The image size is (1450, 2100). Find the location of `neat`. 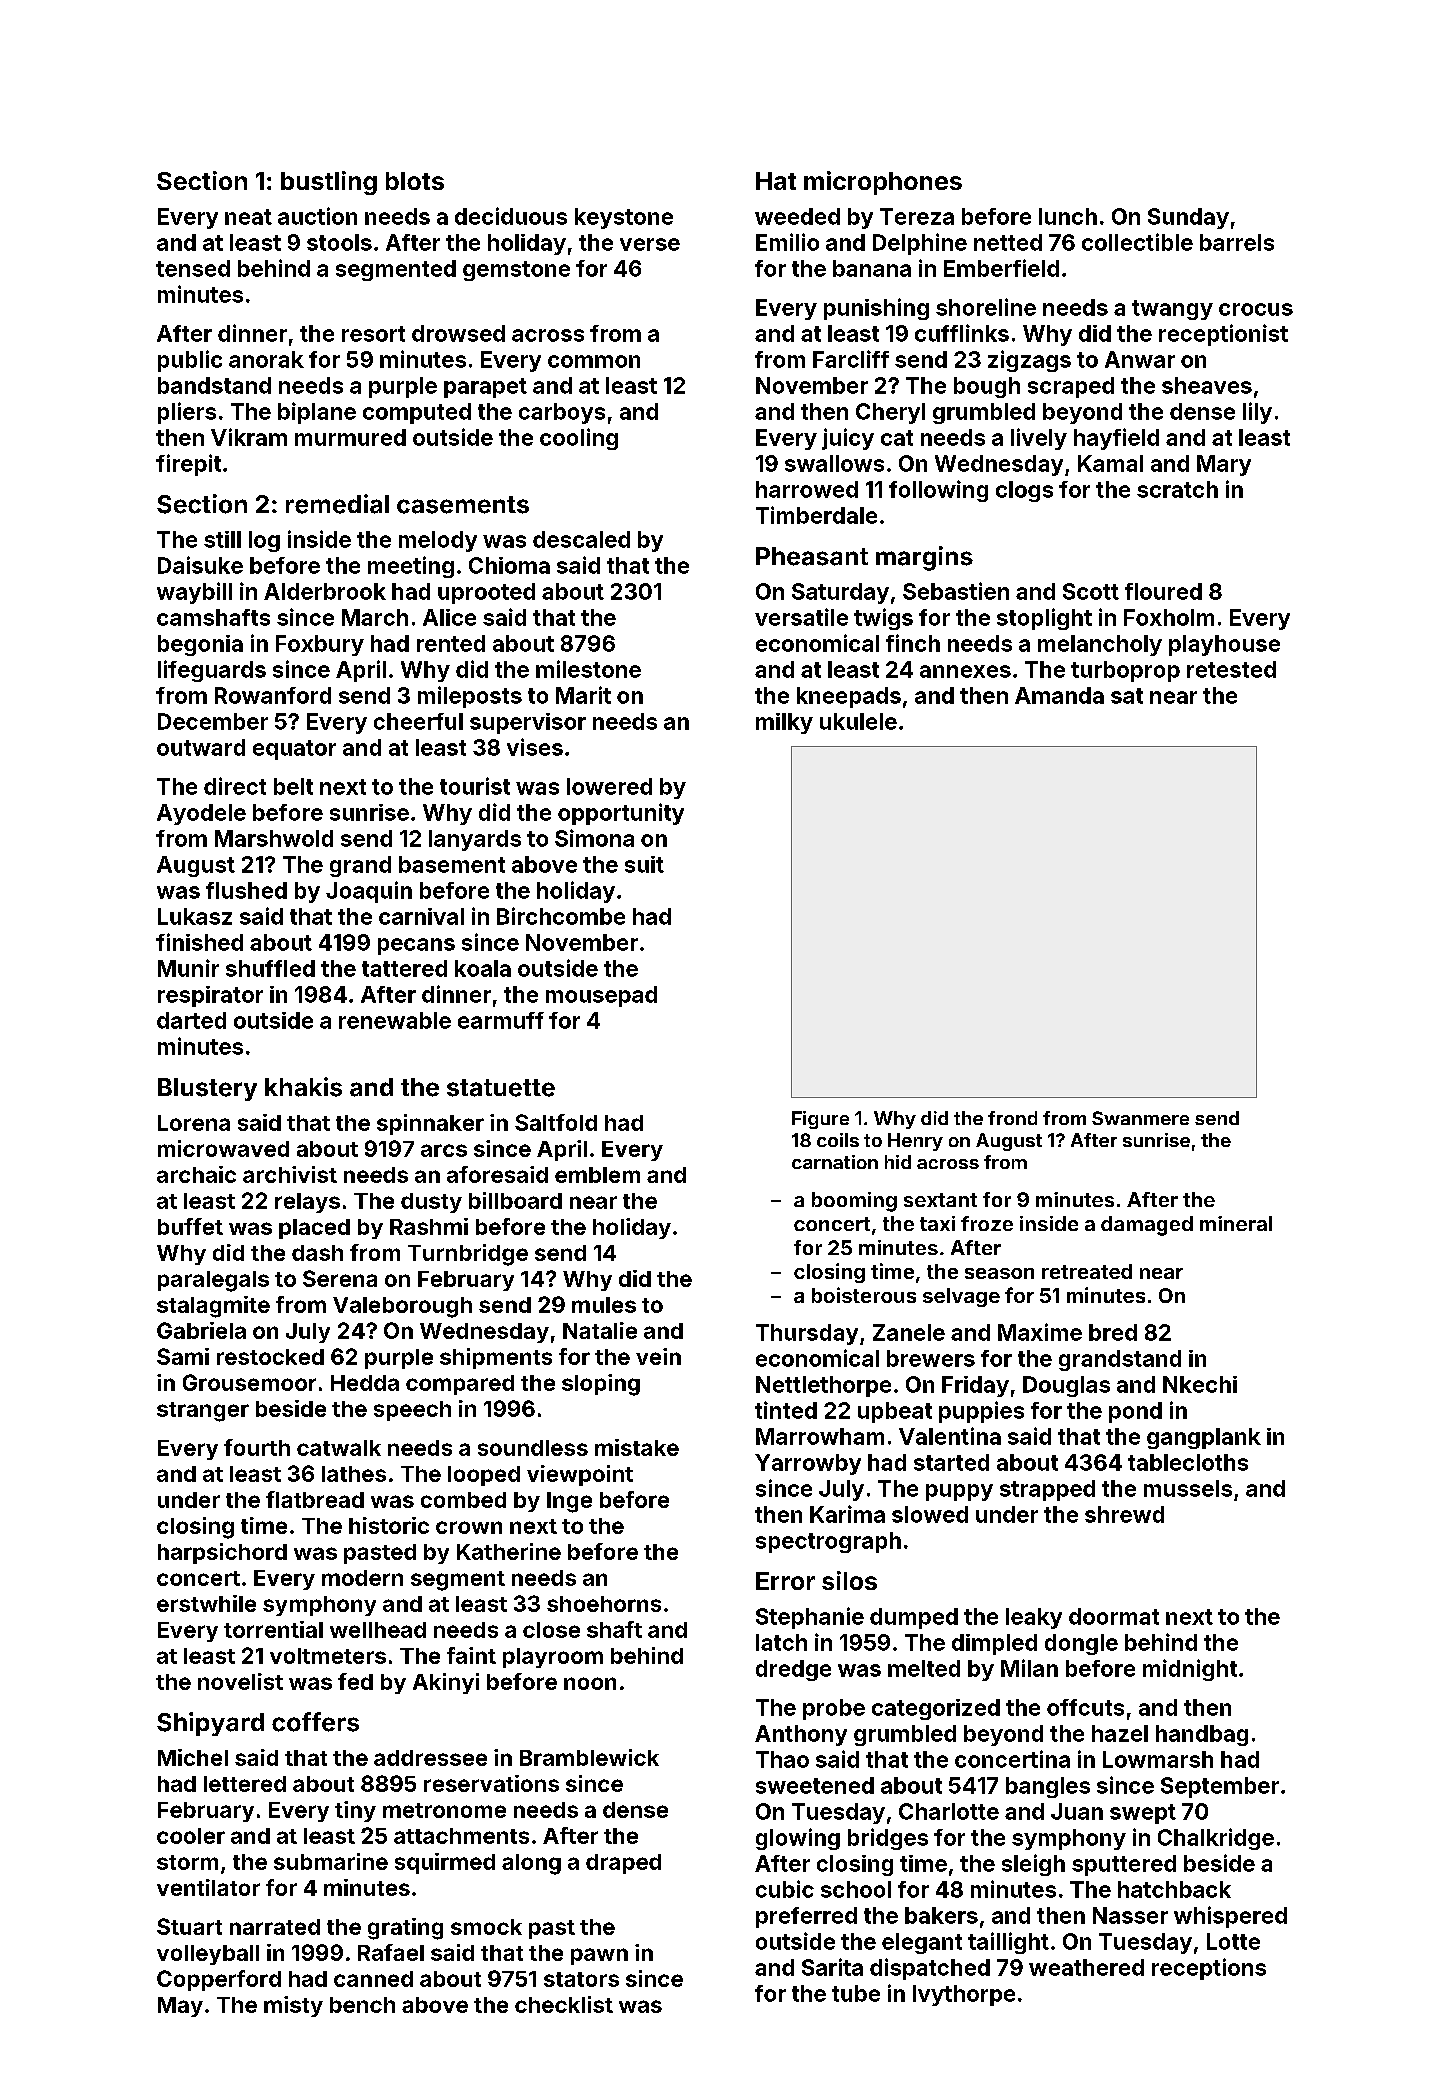

neat is located at coordinates (248, 217).
